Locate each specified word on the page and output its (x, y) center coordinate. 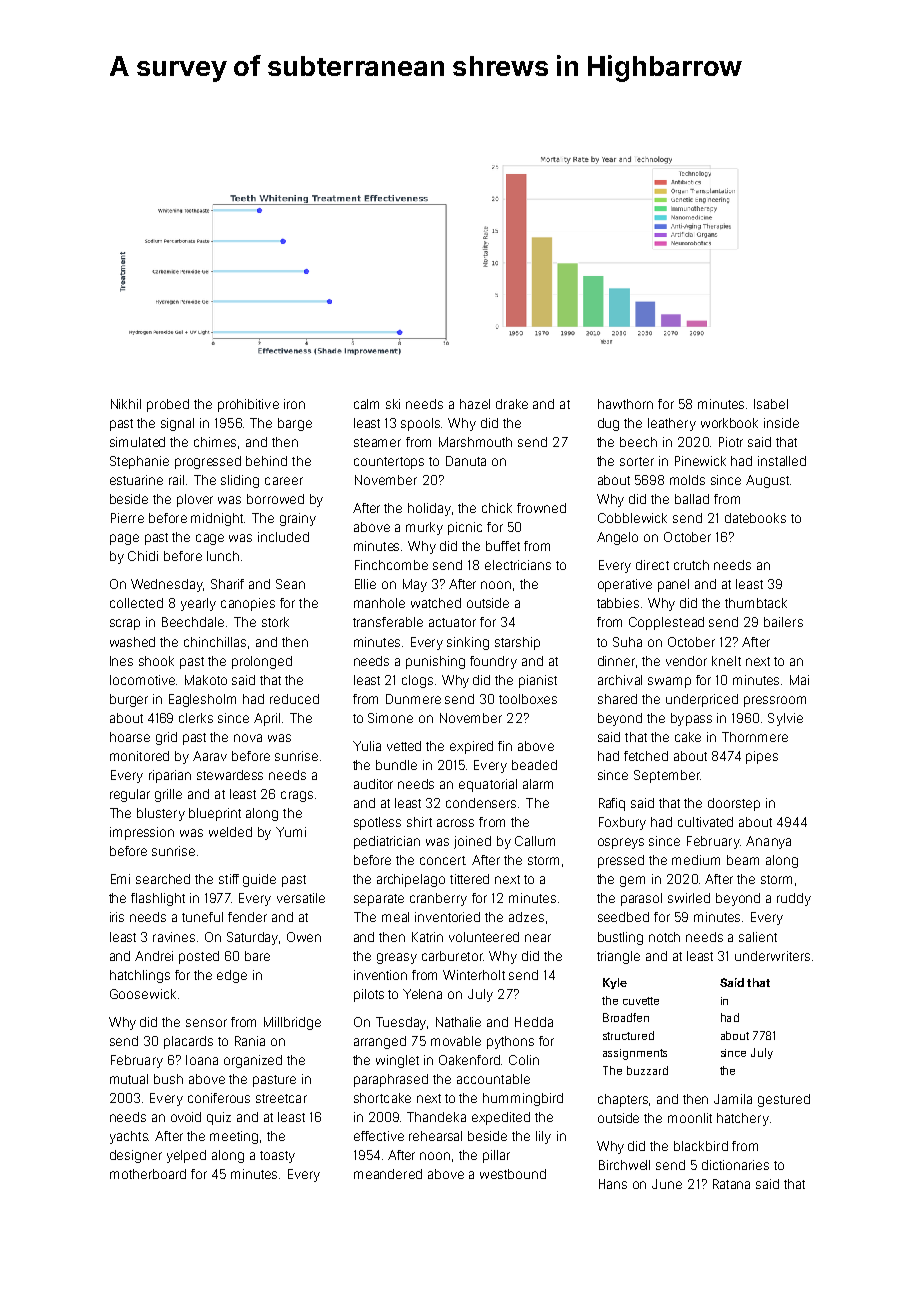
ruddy (794, 899)
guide (259, 880)
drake (512, 404)
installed (782, 461)
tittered (469, 879)
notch (664, 937)
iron (294, 404)
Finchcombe (391, 565)
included (283, 537)
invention (380, 975)
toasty (277, 1157)
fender (247, 917)
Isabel (771, 404)
